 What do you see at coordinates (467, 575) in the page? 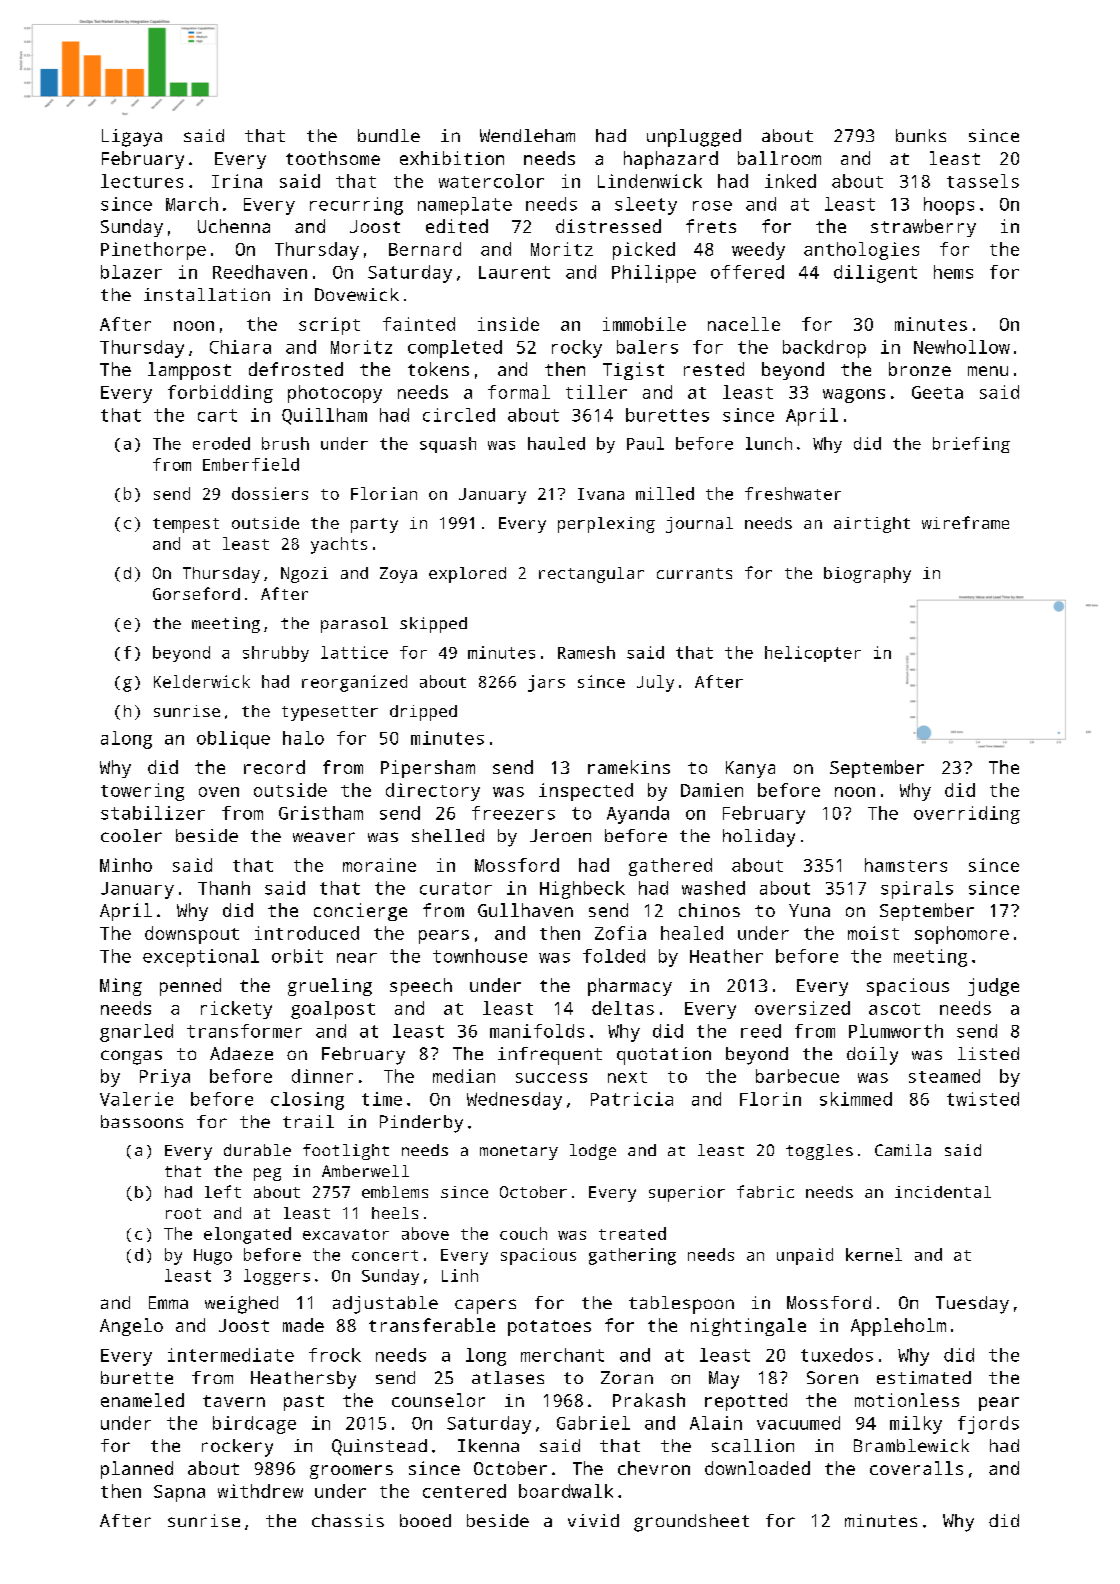
I see `explored` at bounding box center [467, 575].
